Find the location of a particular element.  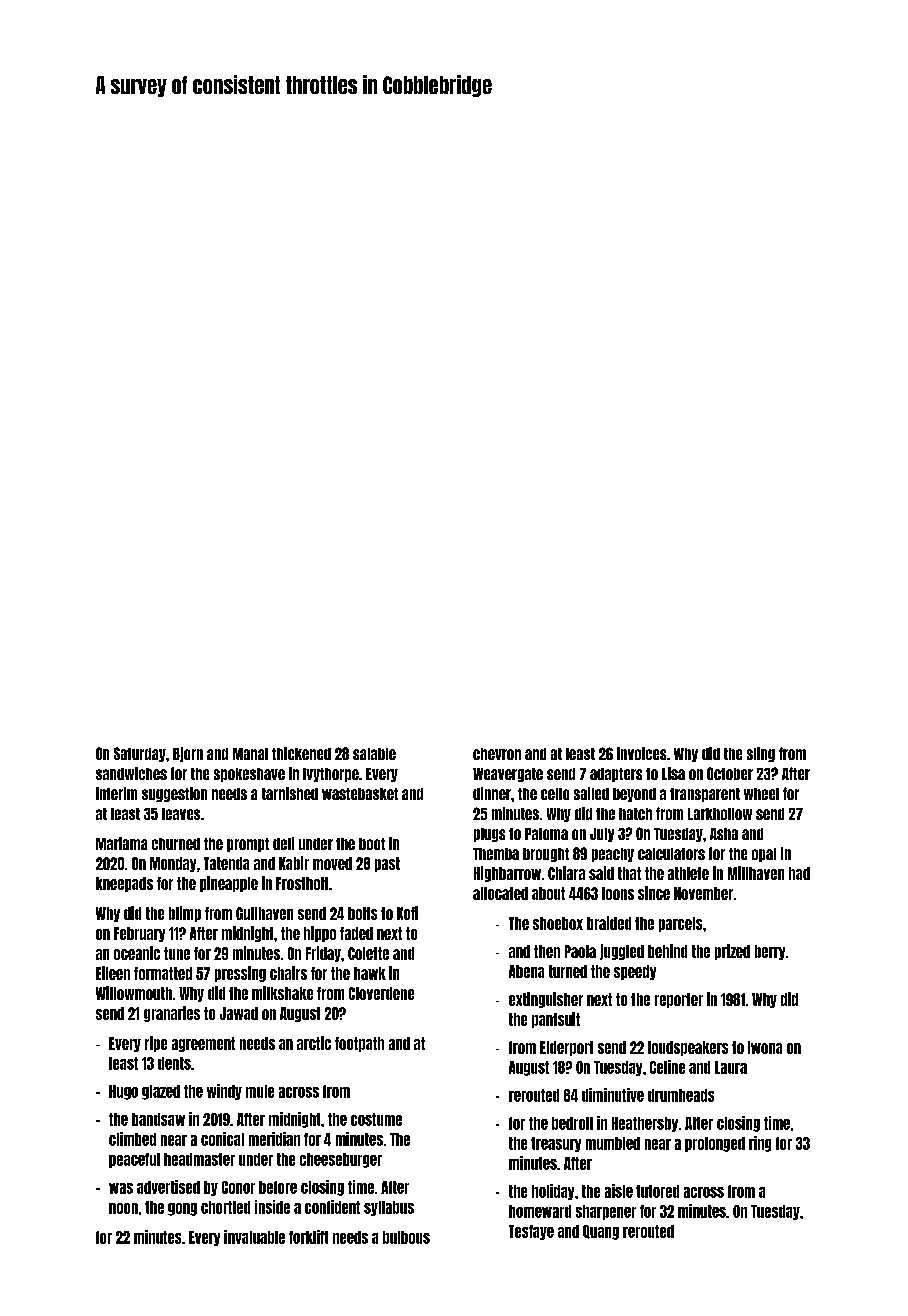

peachy is located at coordinates (613, 855).
